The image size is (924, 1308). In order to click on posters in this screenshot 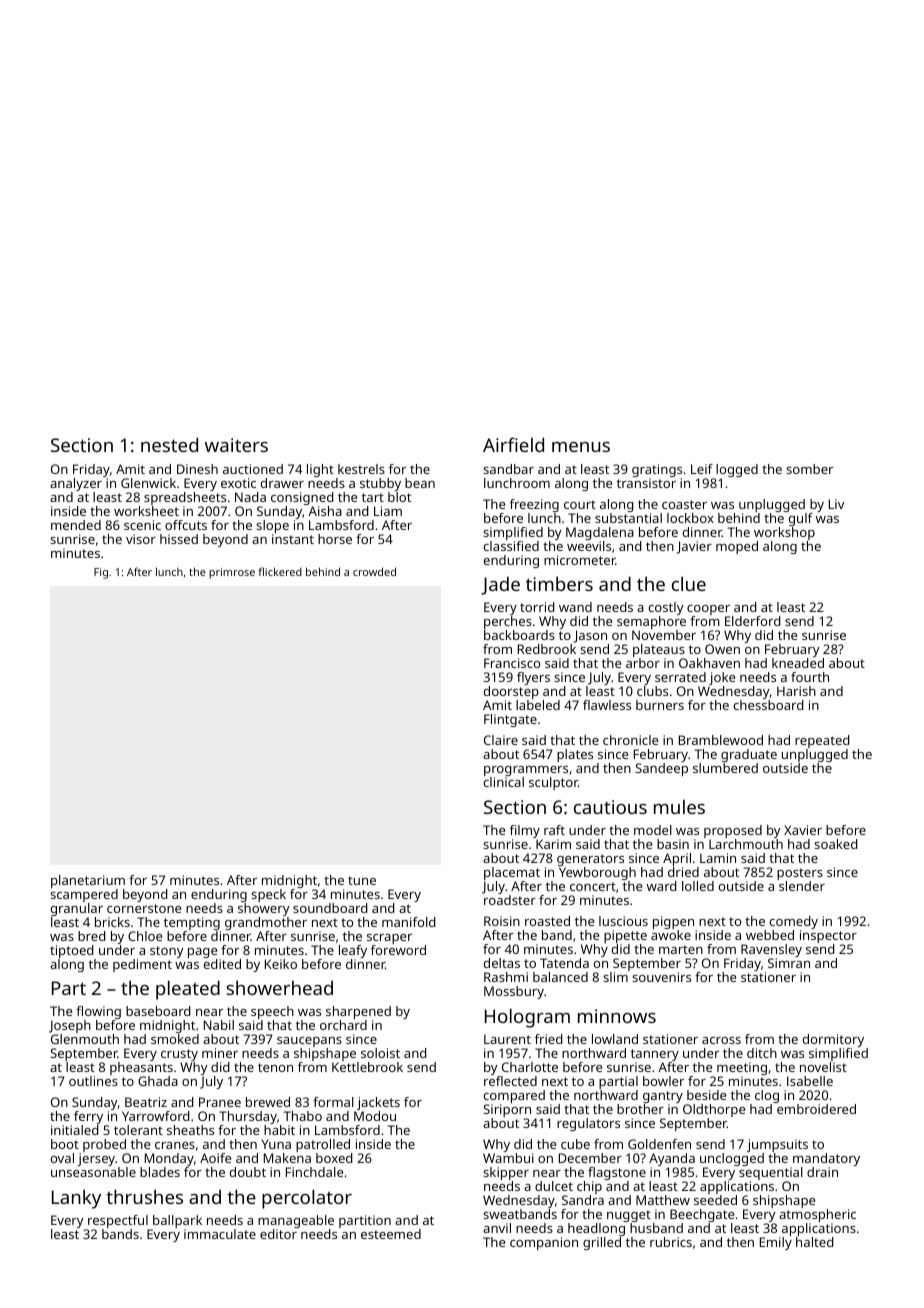, I will do `click(800, 874)`.
